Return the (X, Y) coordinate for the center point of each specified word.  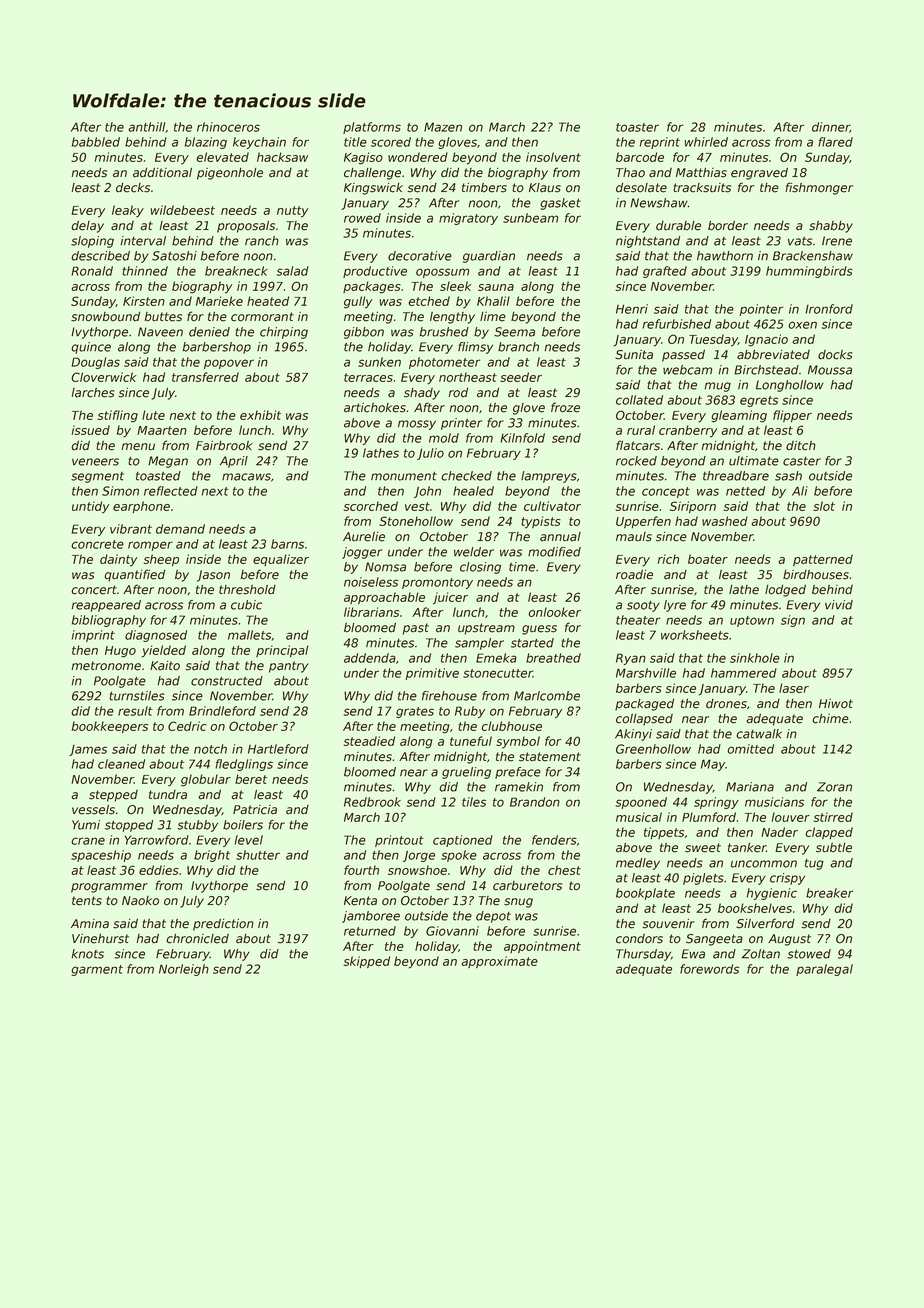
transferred (205, 377)
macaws (246, 477)
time (522, 567)
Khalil (493, 301)
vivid (839, 605)
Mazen (443, 127)
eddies (159, 870)
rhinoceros (228, 127)
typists (541, 522)
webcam (687, 370)
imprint (93, 636)
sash (788, 476)
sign (793, 621)
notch (210, 749)
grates (415, 712)
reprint (660, 143)
